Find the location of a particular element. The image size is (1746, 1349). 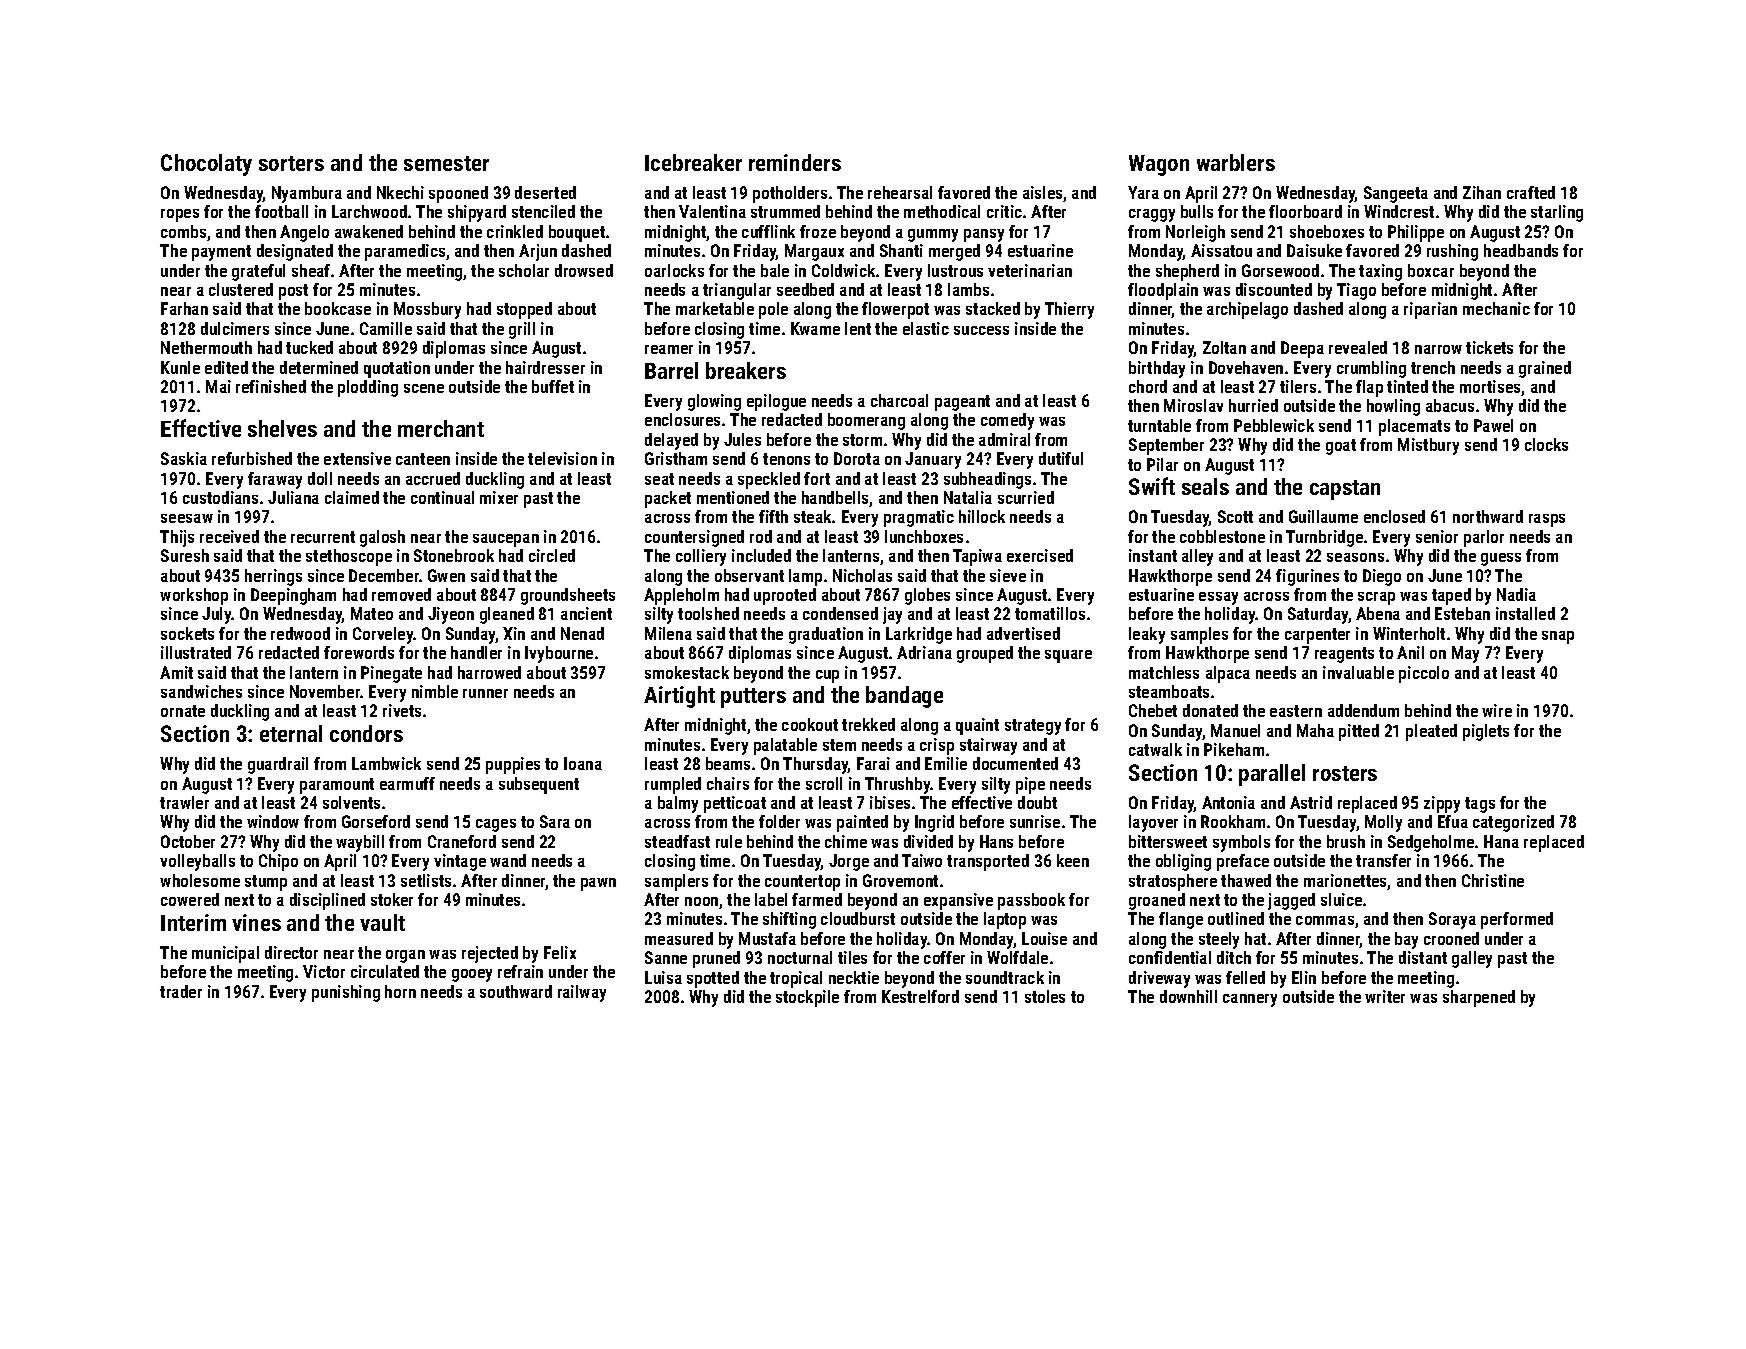

strategy is located at coordinates (1033, 727).
